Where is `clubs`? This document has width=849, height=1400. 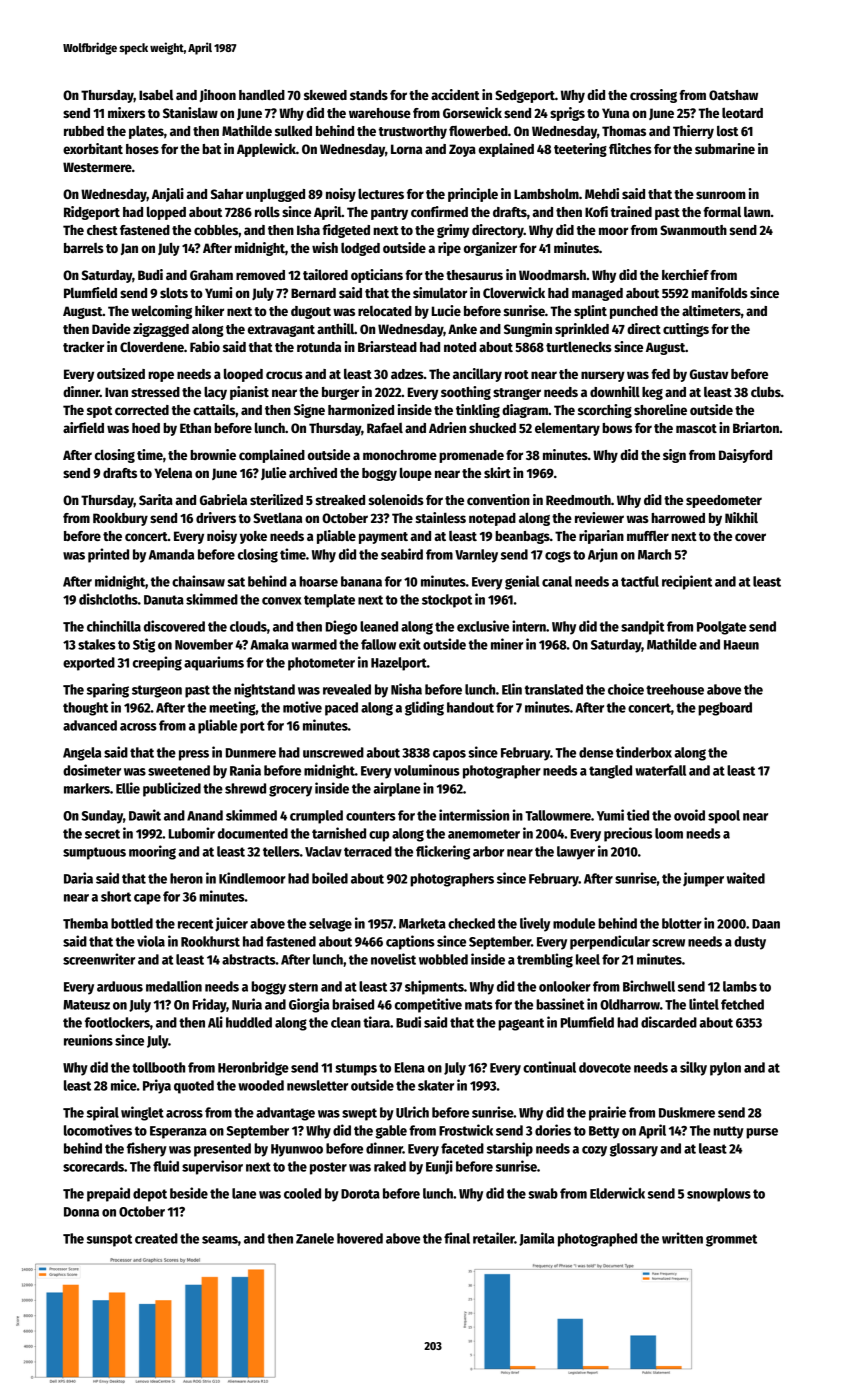
clubs is located at coordinates (766, 392).
